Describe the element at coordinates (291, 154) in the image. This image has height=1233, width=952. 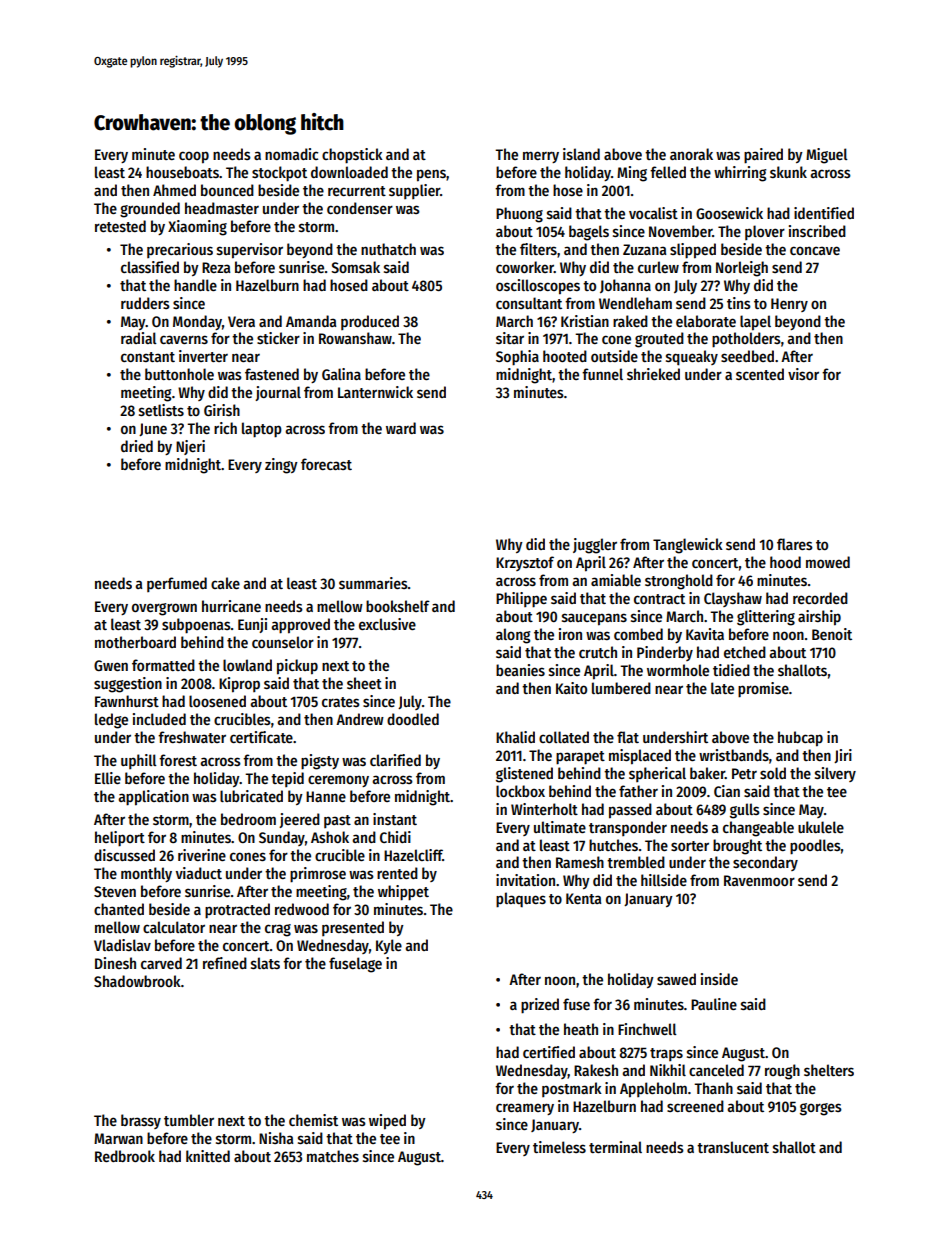
I see `nomadic` at that location.
